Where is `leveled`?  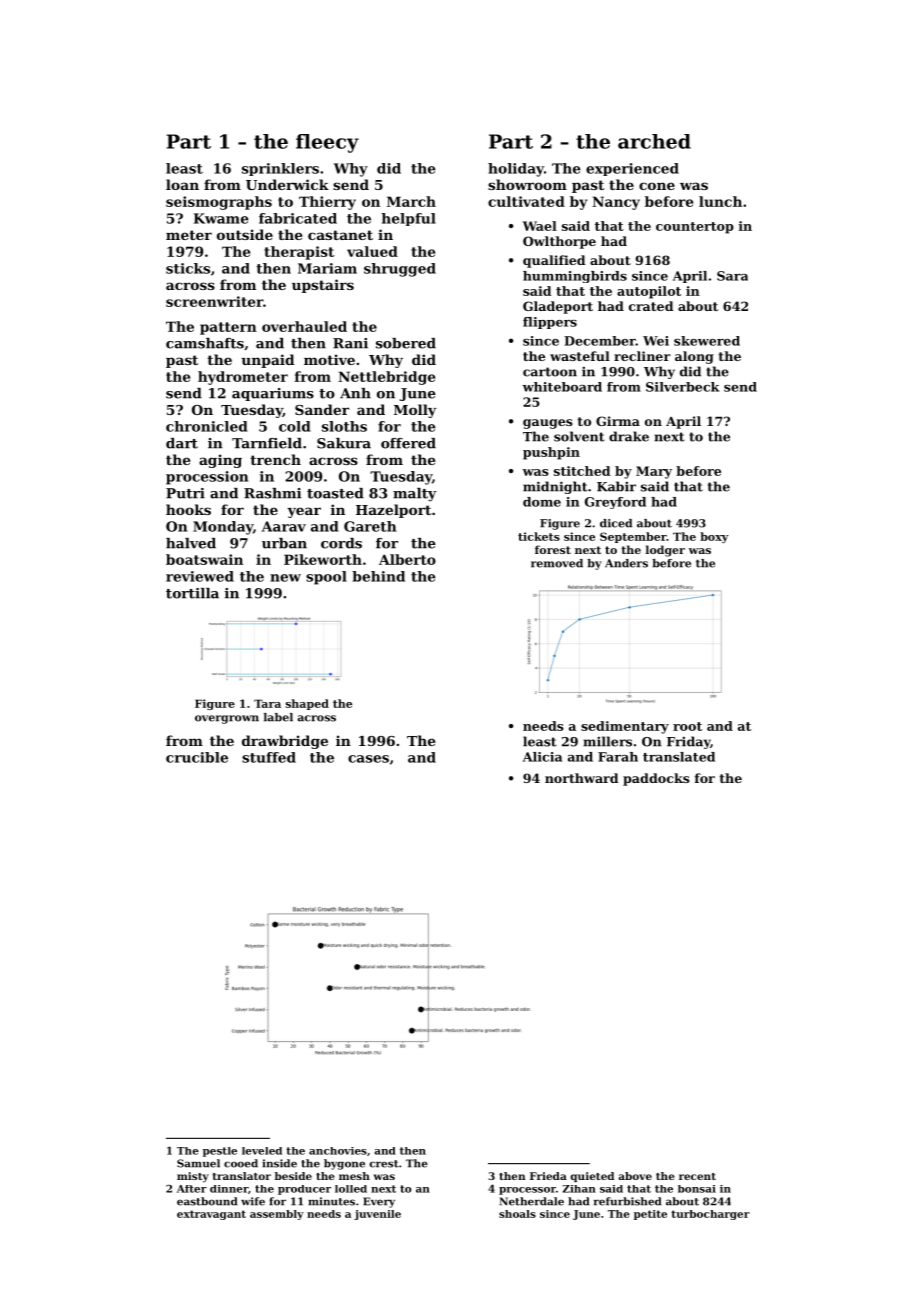 leveled is located at coordinates (262, 1151).
